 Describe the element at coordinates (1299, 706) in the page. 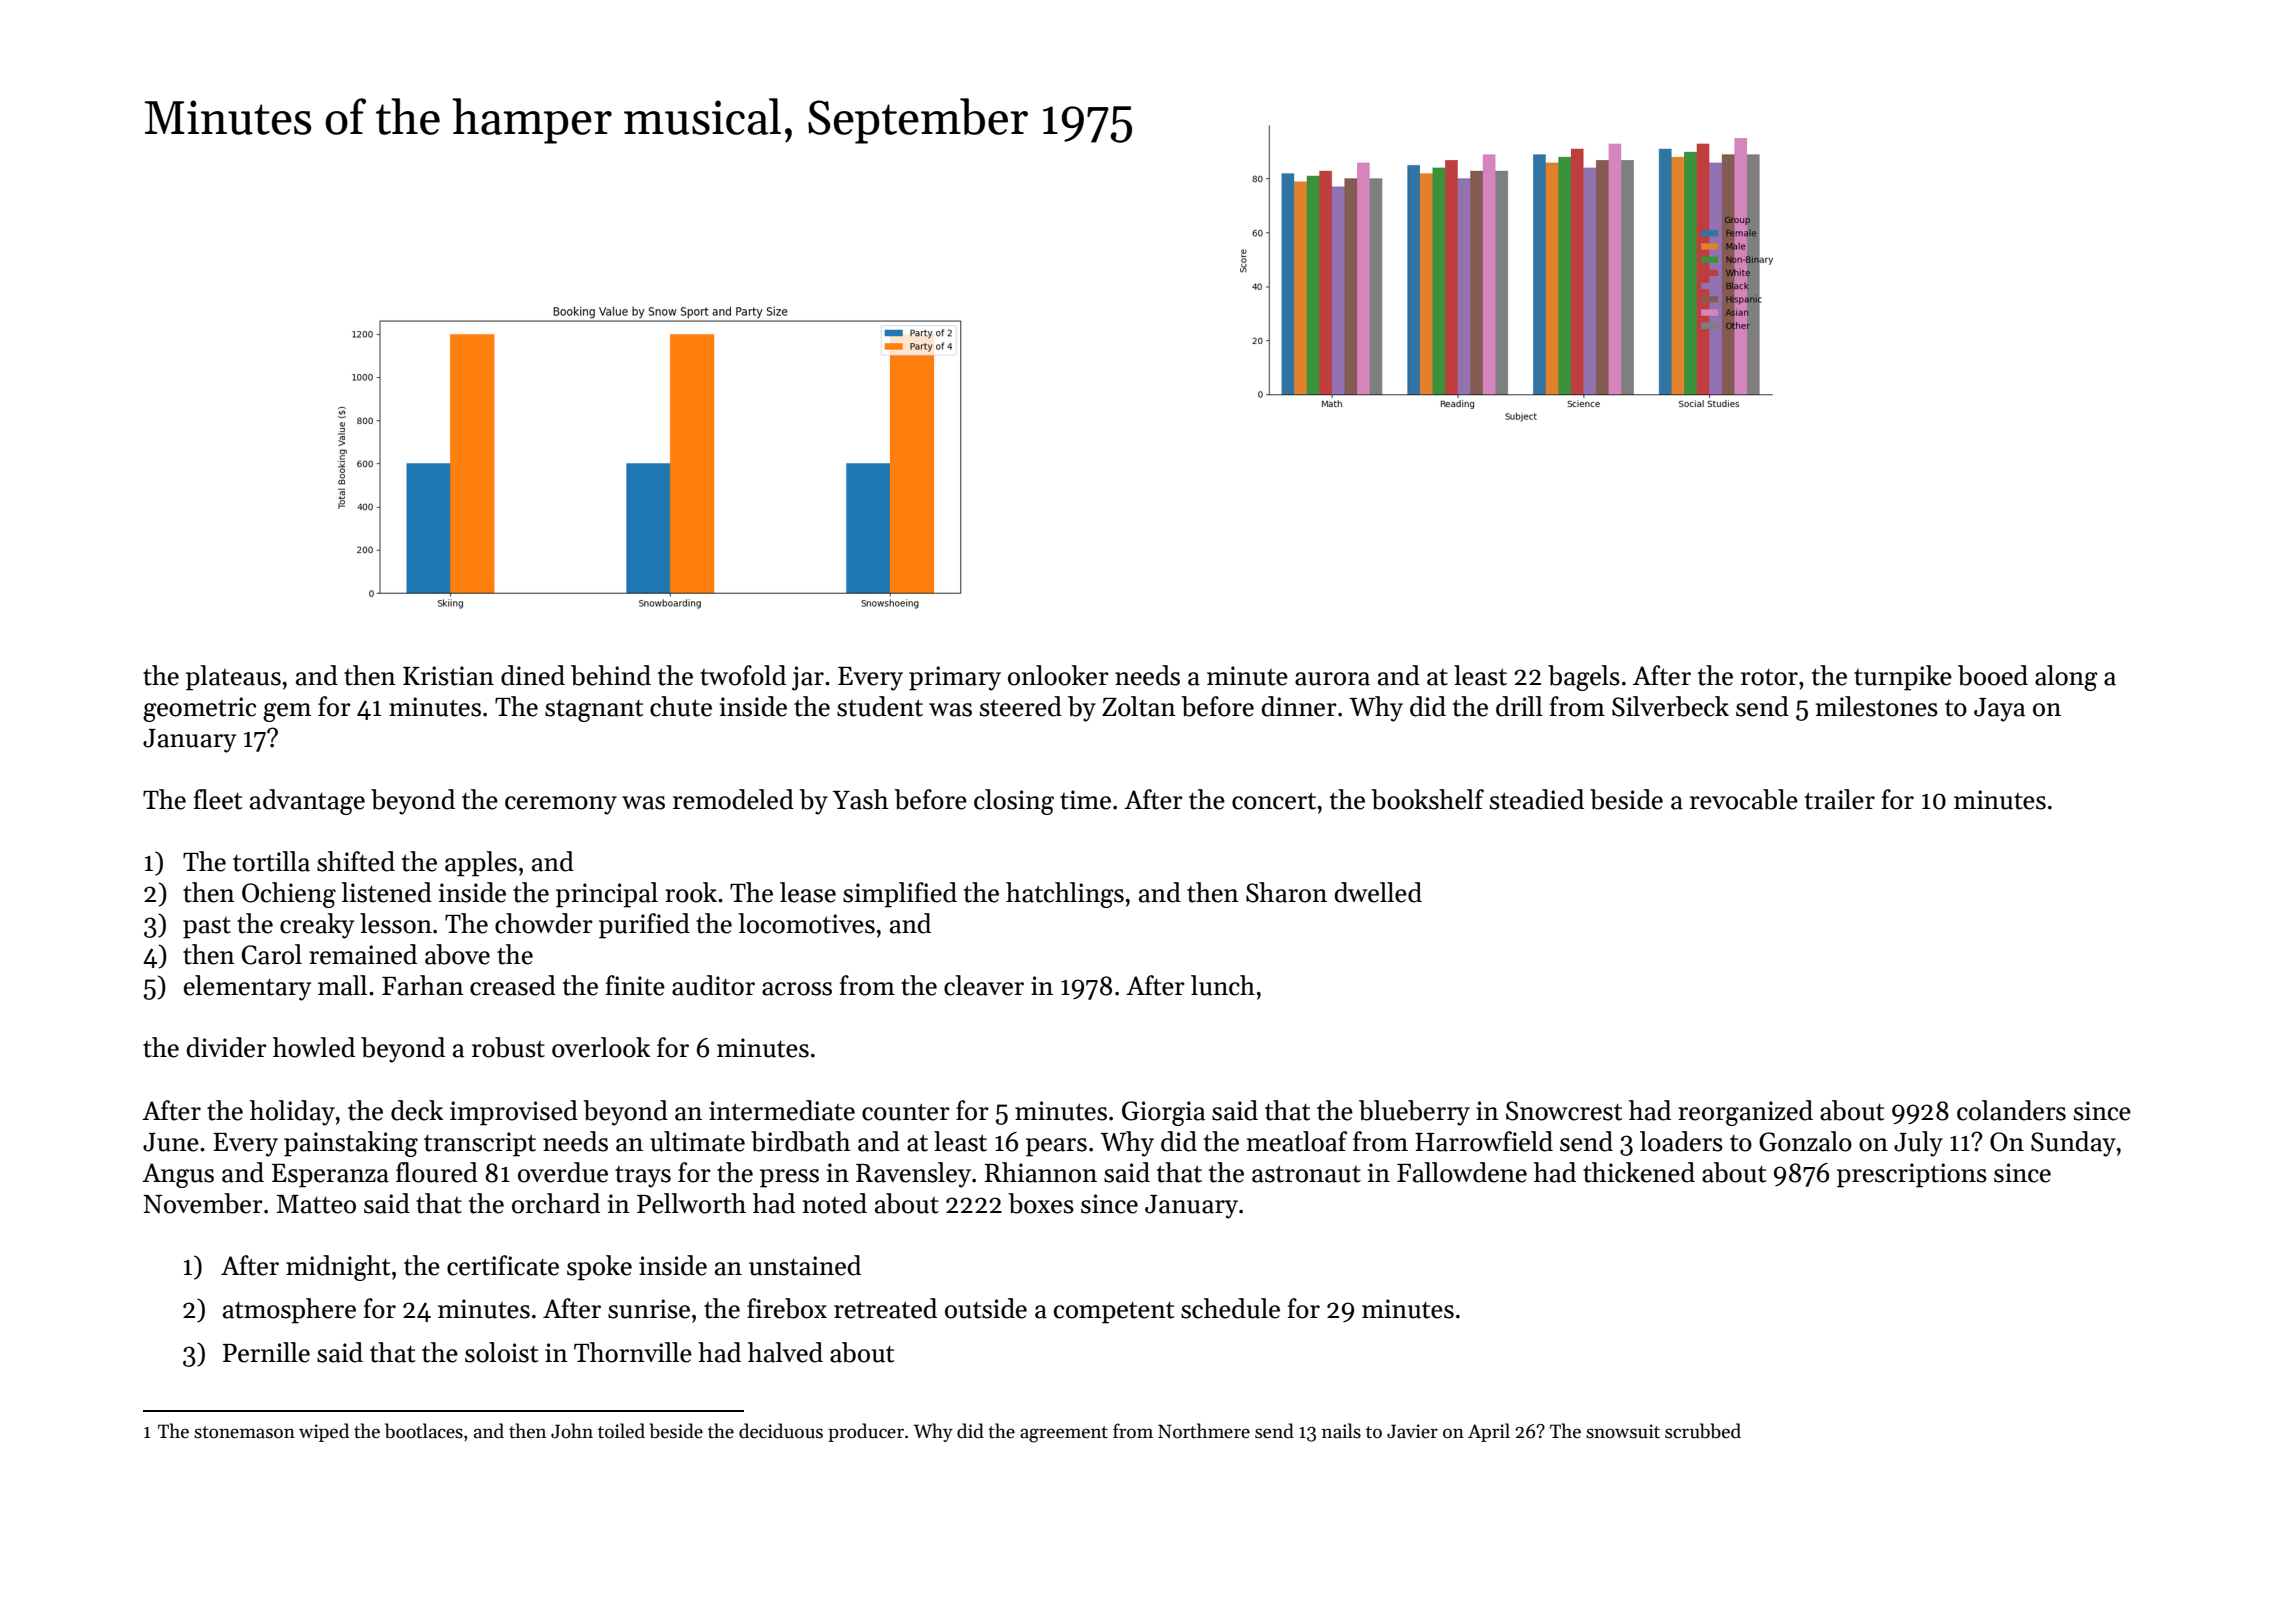

I see `dinner` at that location.
